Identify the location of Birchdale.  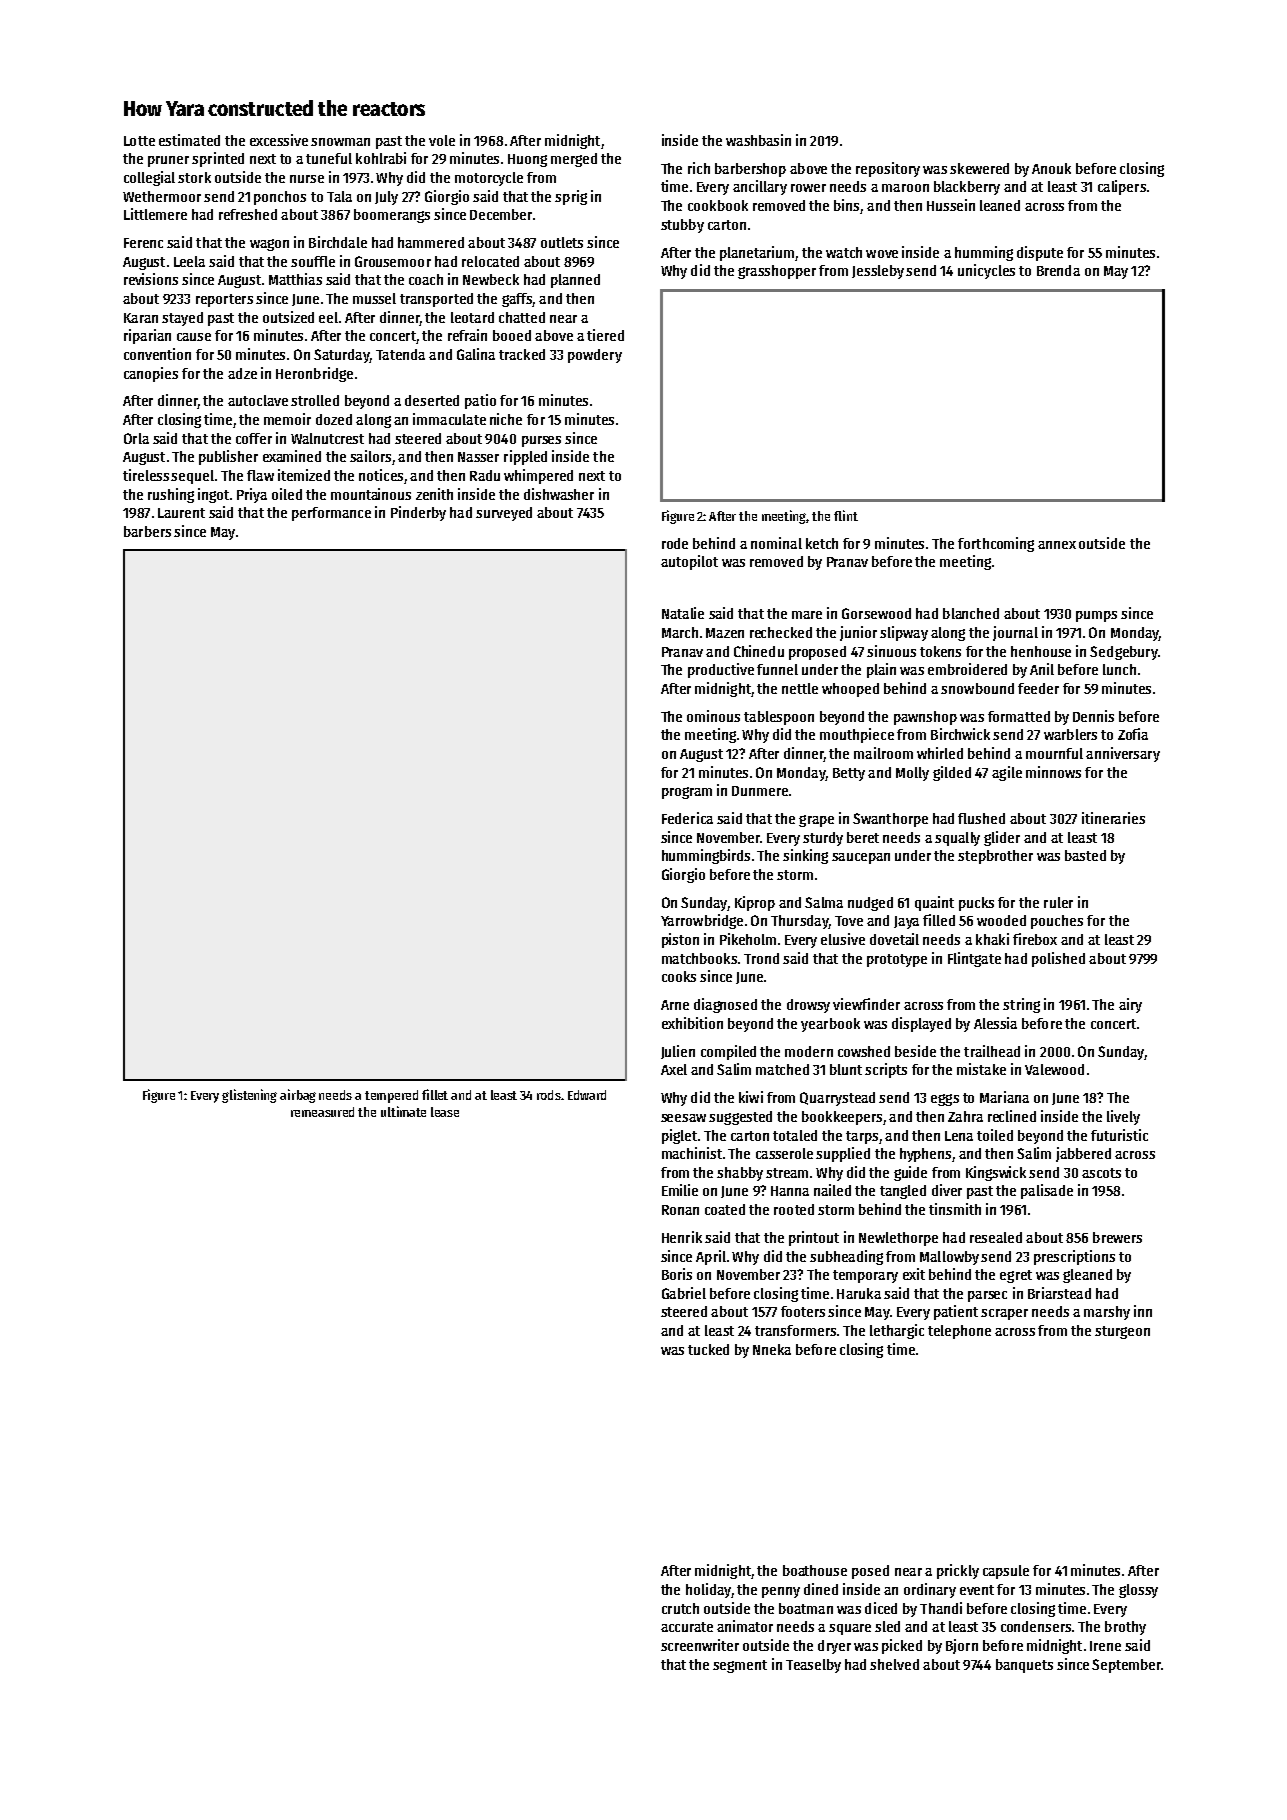
(338, 242).
